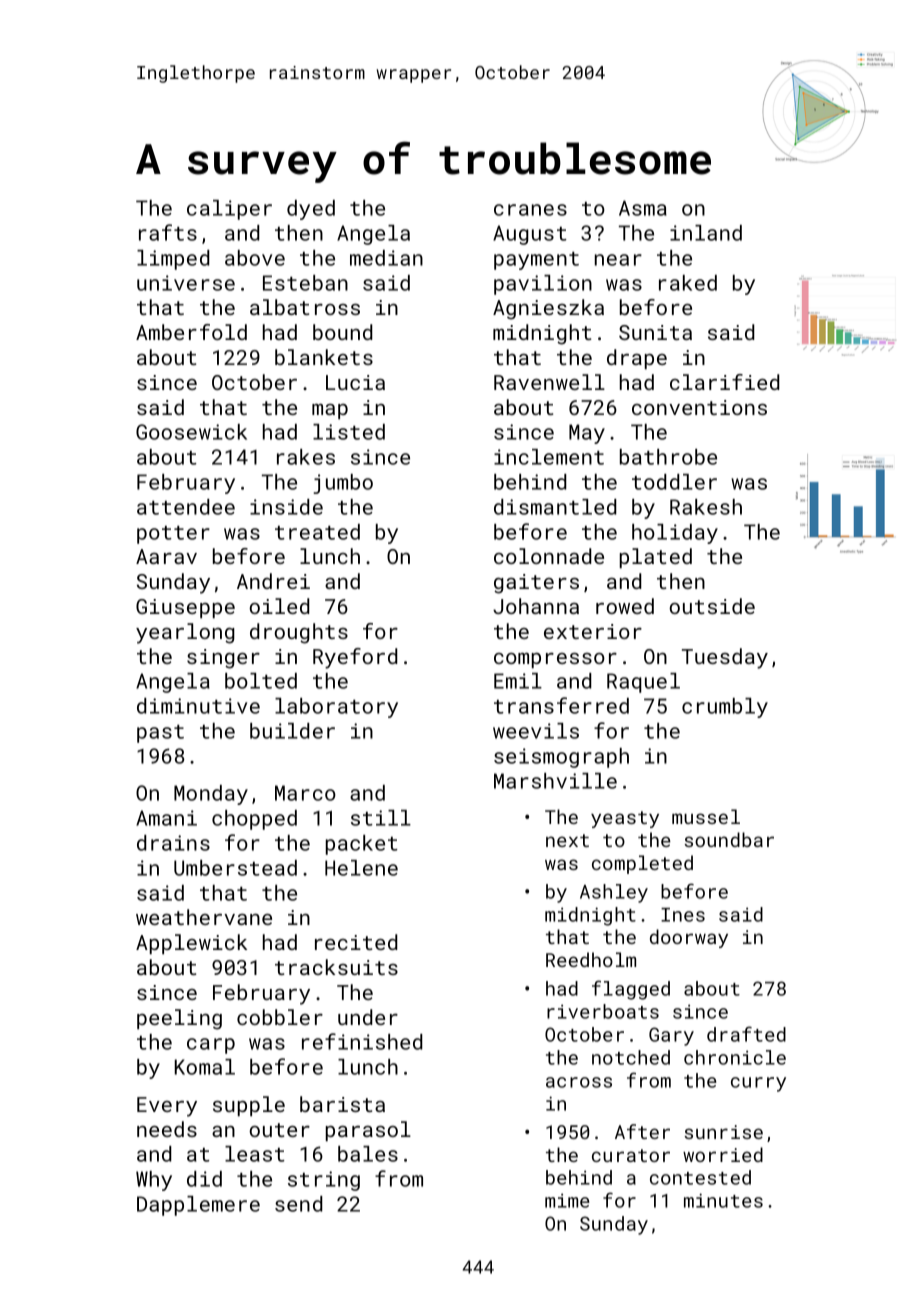  I want to click on chronicle, so click(735, 1057).
